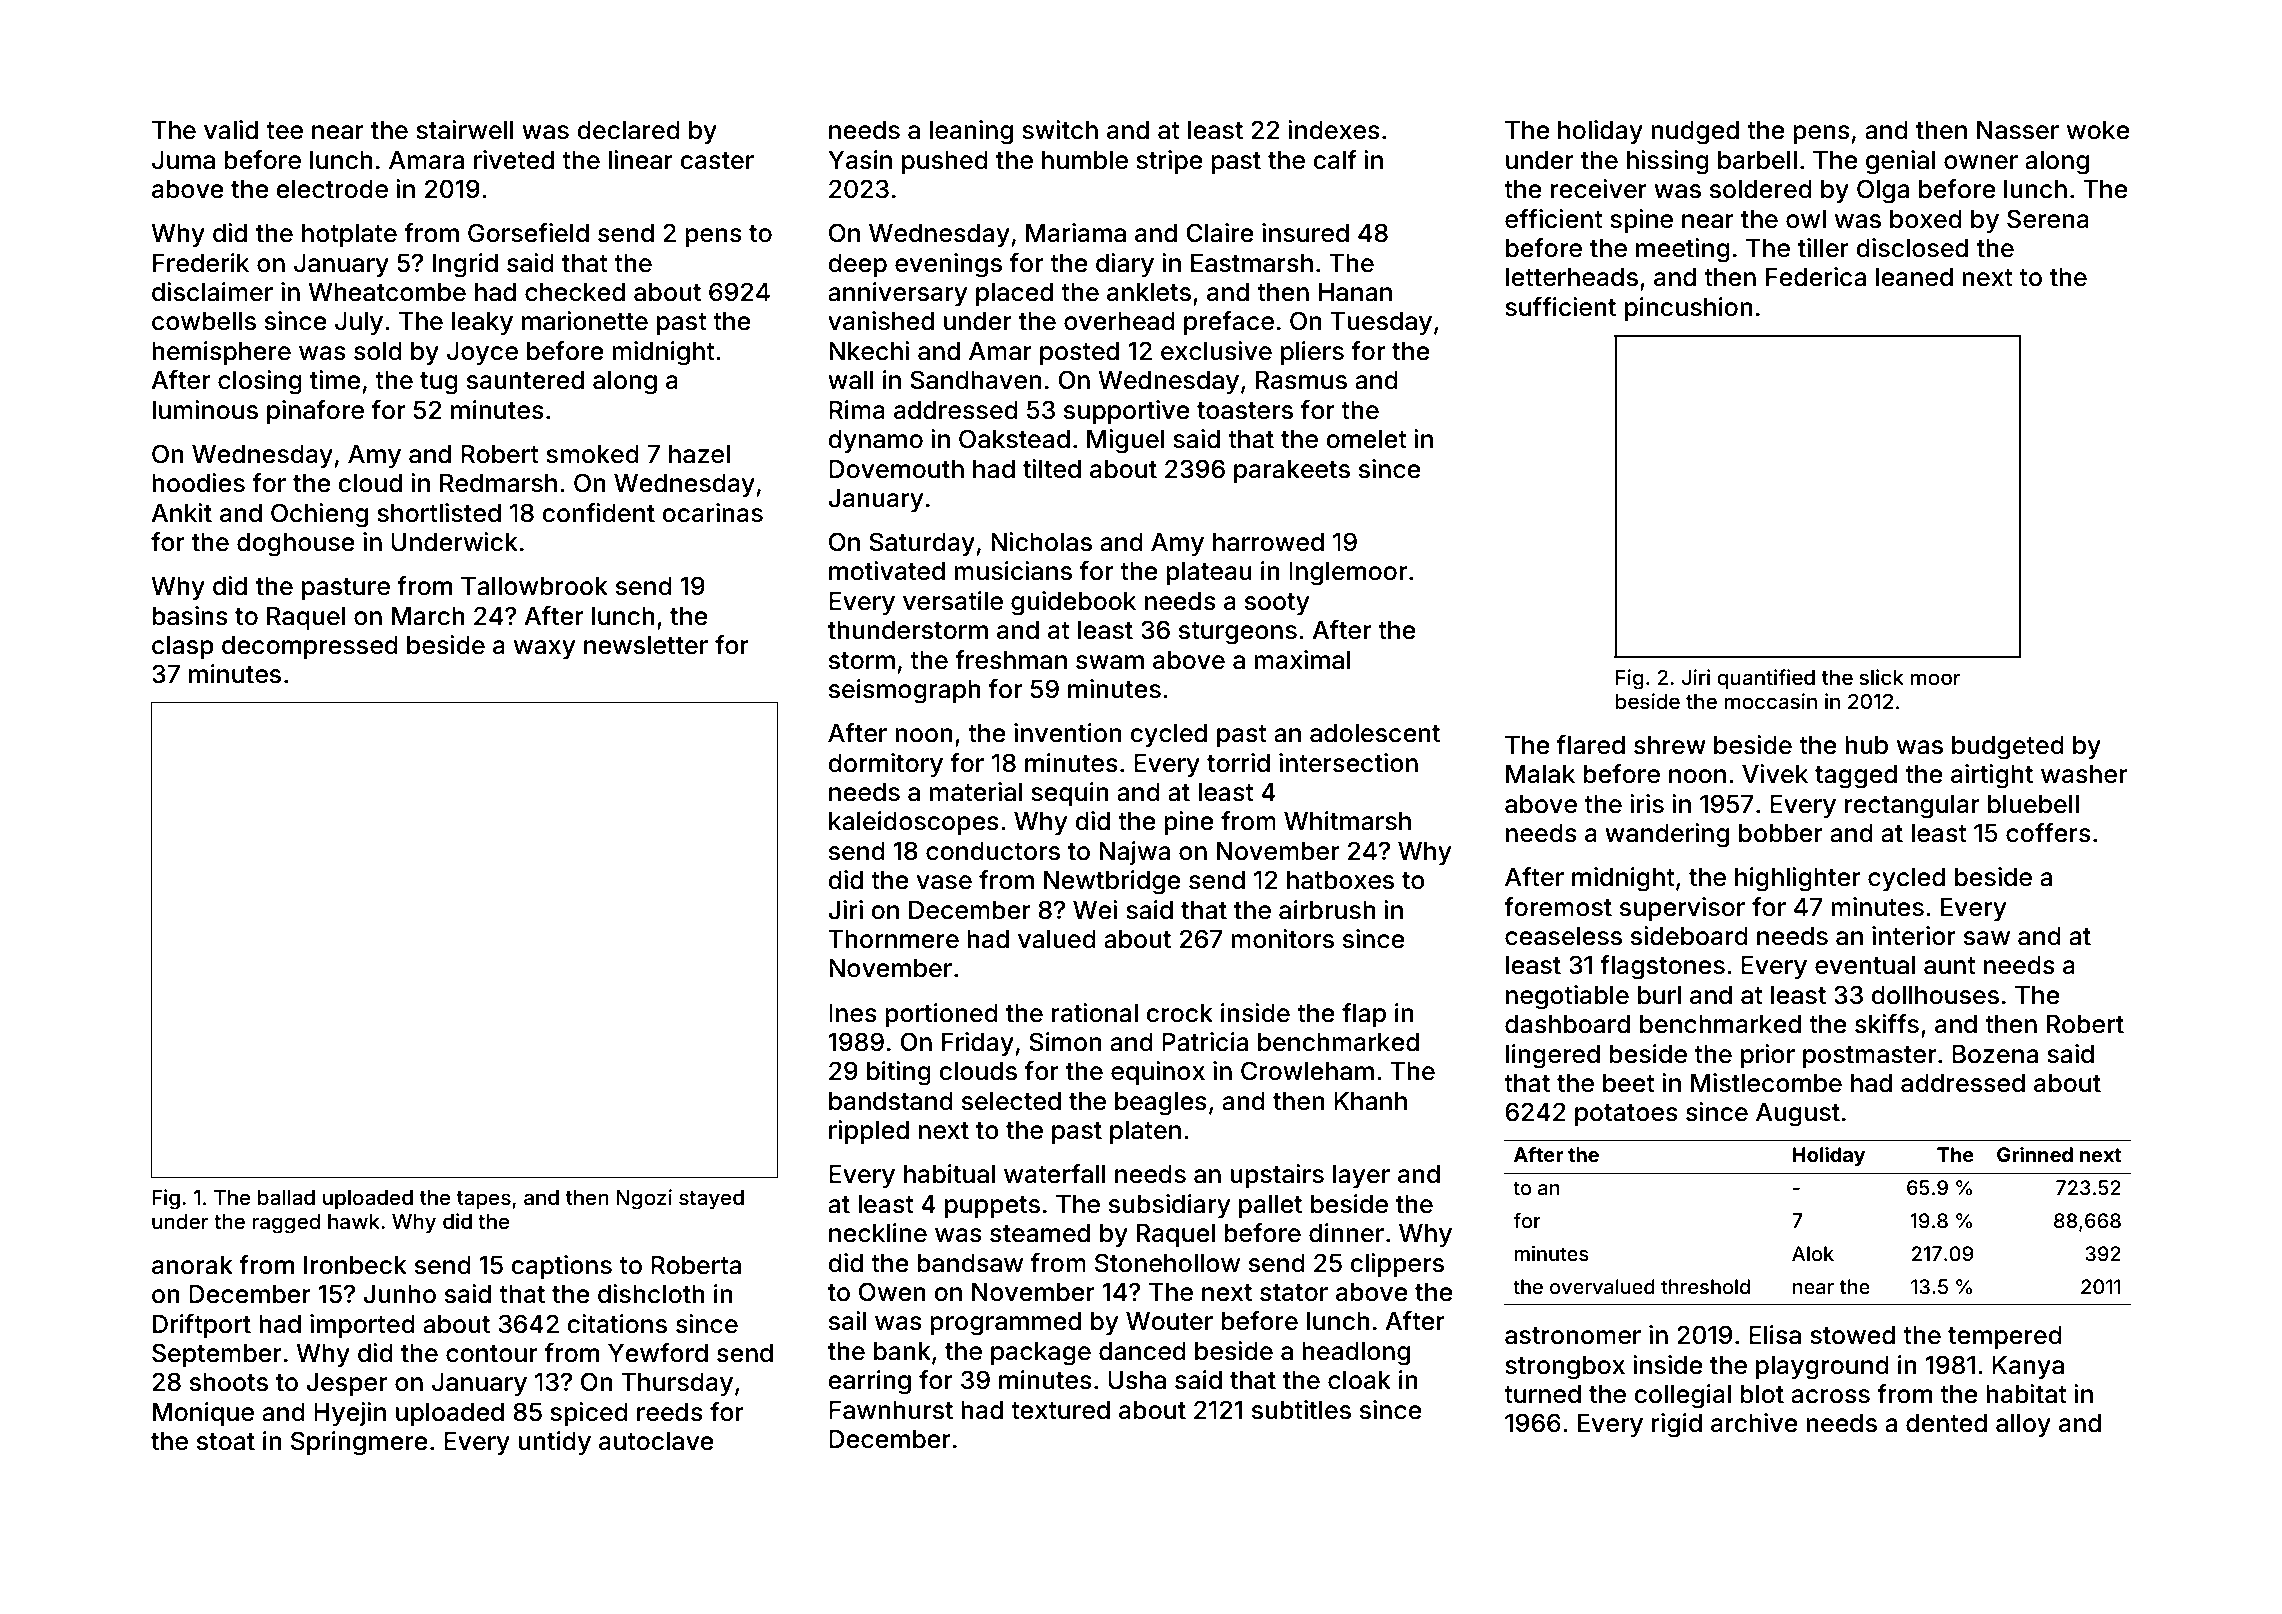 This screenshot has height=1614, width=2282. What do you see at coordinates (231, 130) in the screenshot?
I see `valid` at bounding box center [231, 130].
